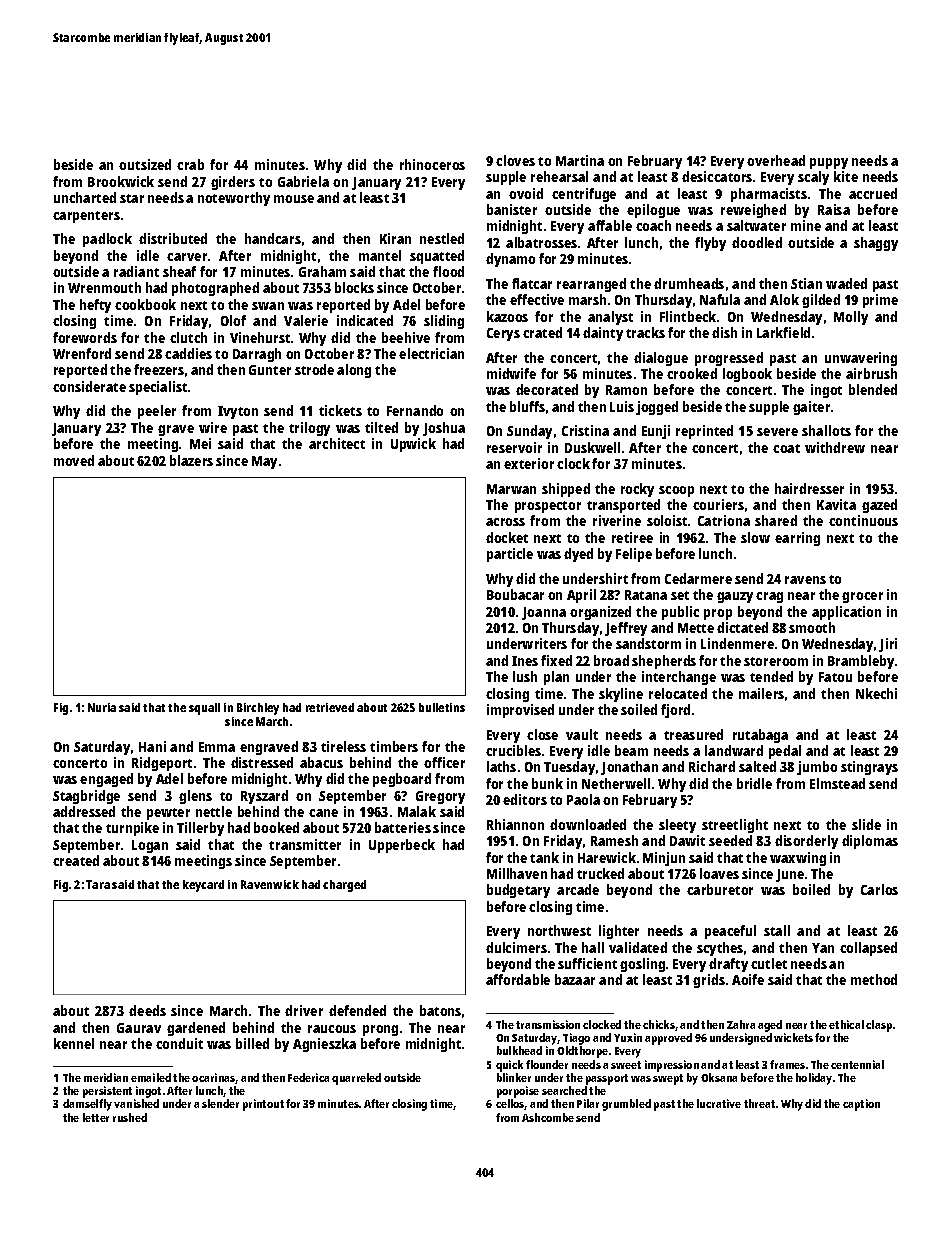 The height and width of the page is (1233, 952). What do you see at coordinates (204, 709) in the page?
I see `squall` at bounding box center [204, 709].
